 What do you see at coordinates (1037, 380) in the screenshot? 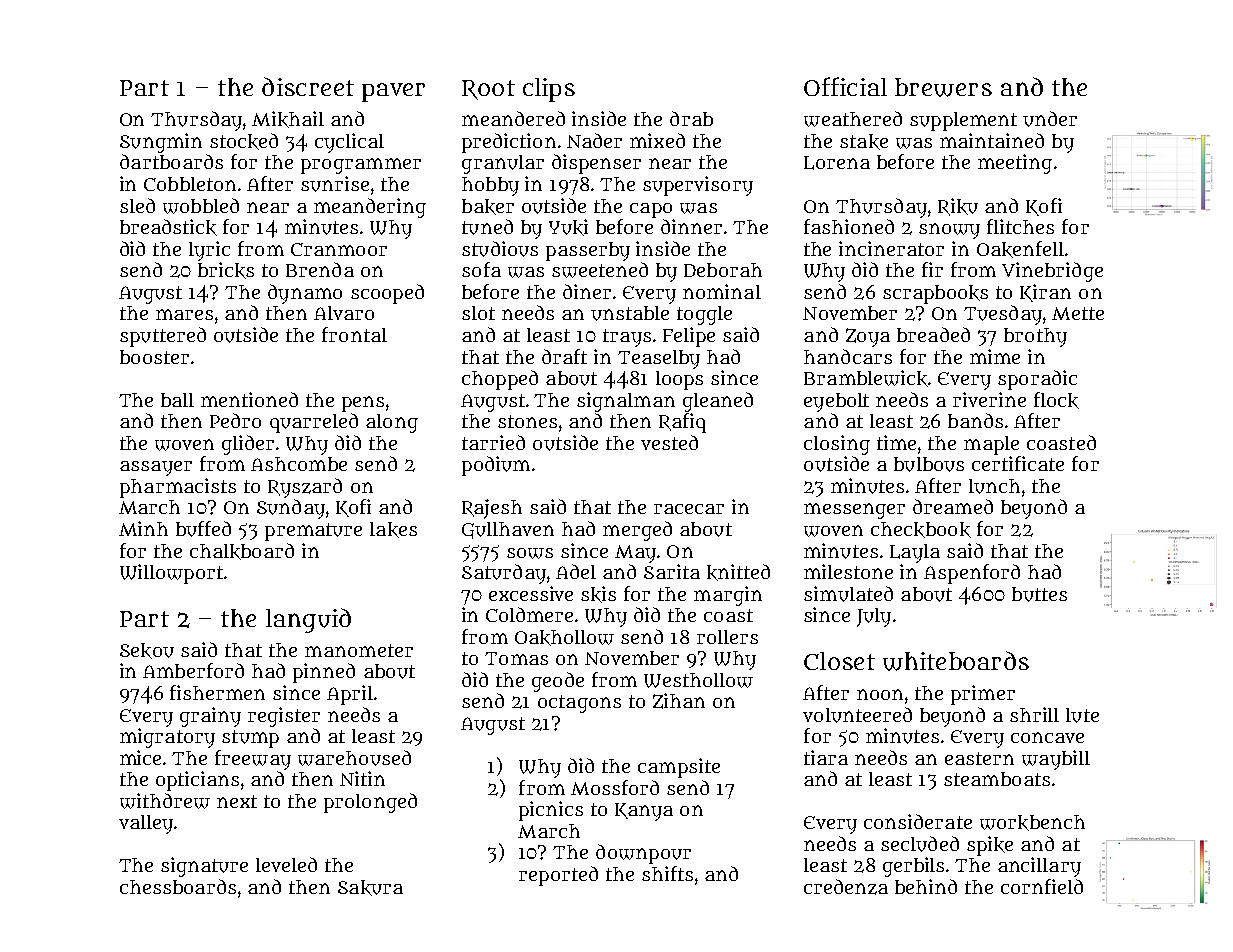
I see `sporadic` at bounding box center [1037, 380].
